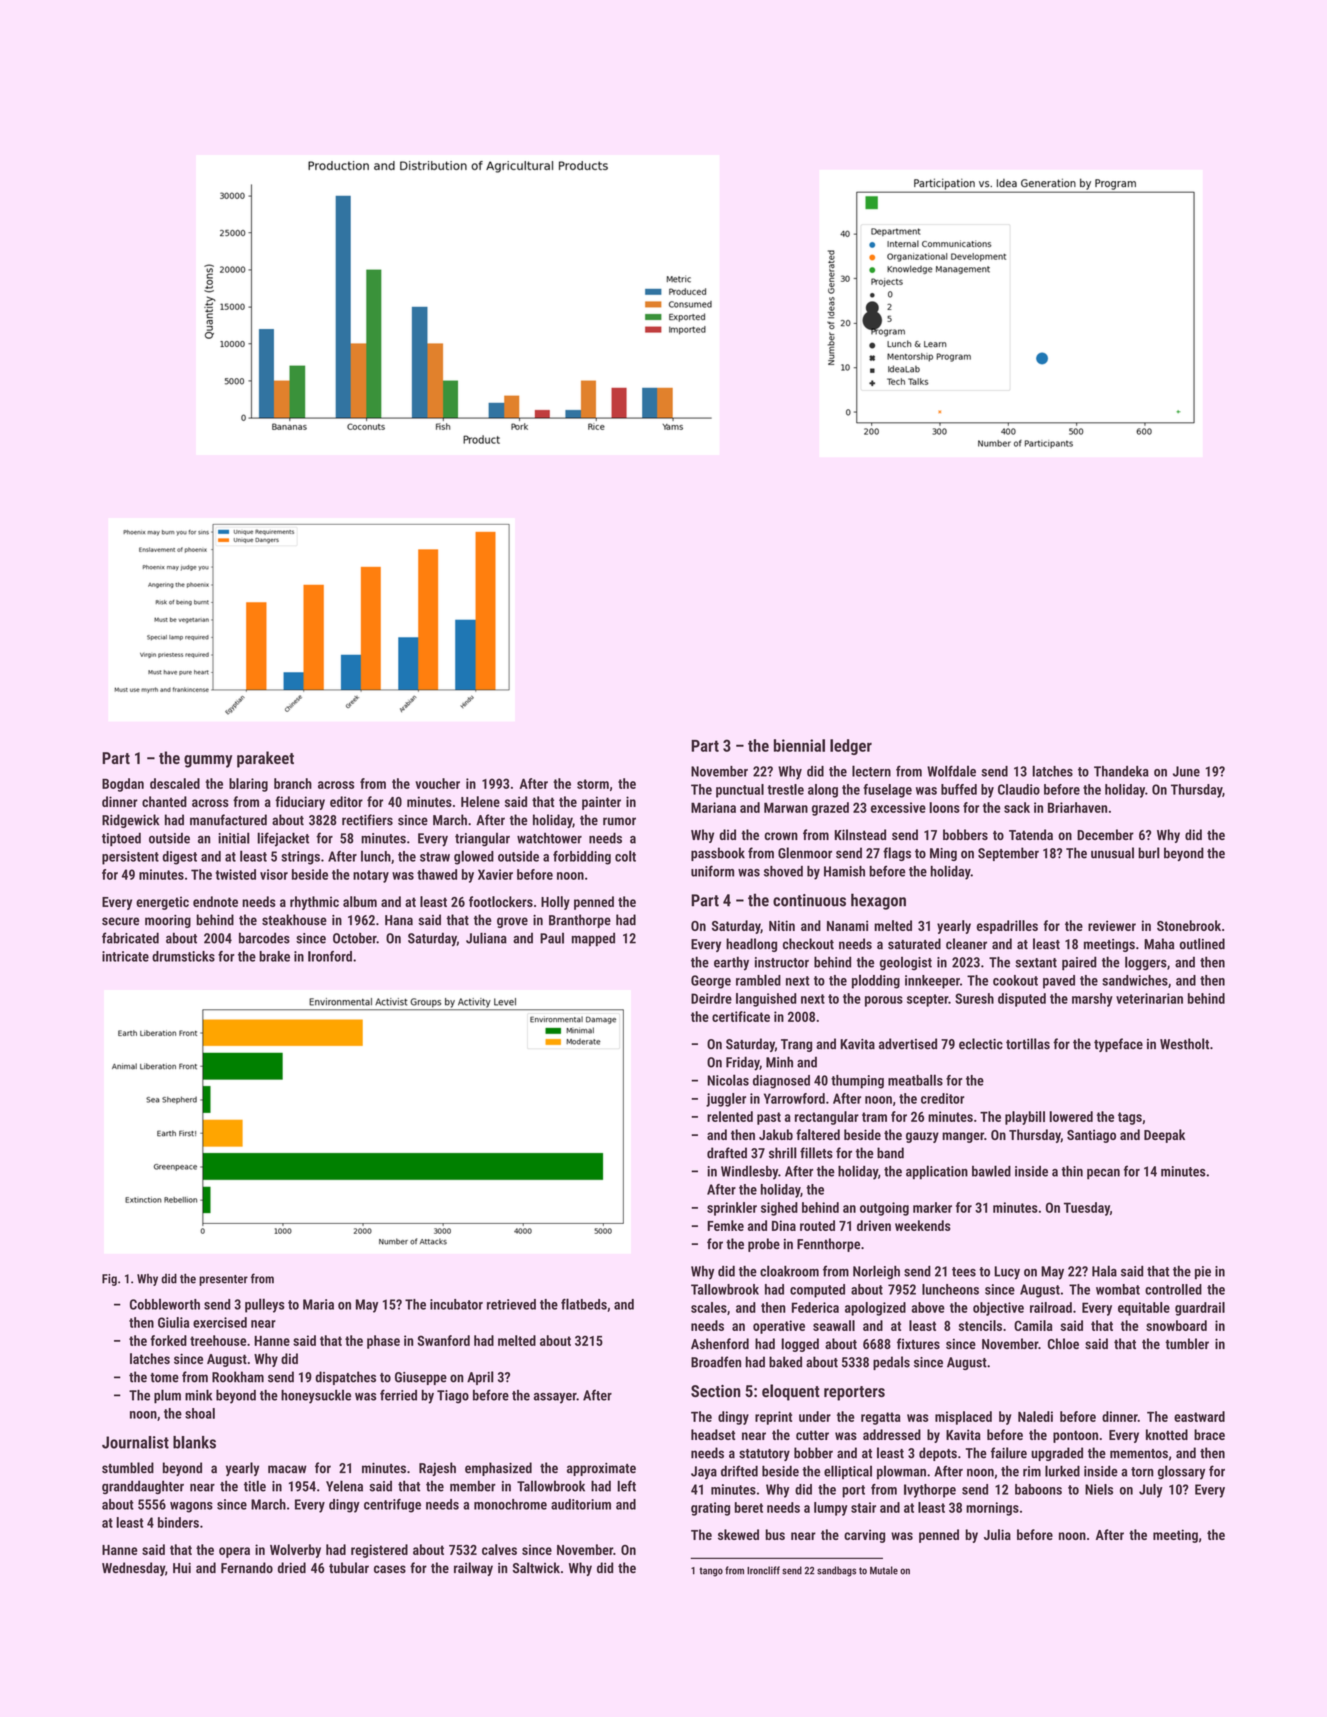  Describe the element at coordinates (799, 745) in the screenshot. I see `biennial` at that location.
